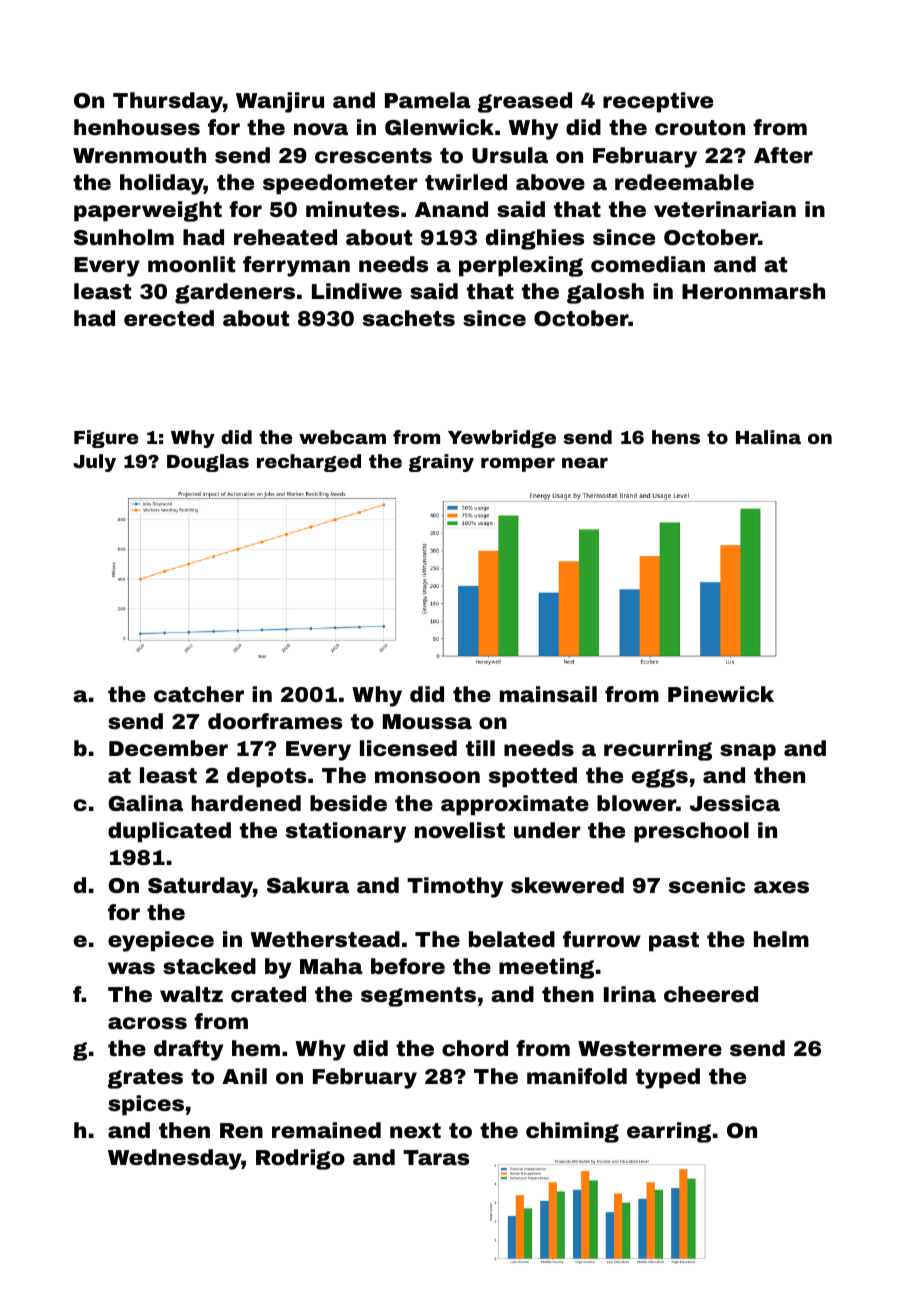  Describe the element at coordinates (300, 1159) in the screenshot. I see `Rodrigo` at that location.
